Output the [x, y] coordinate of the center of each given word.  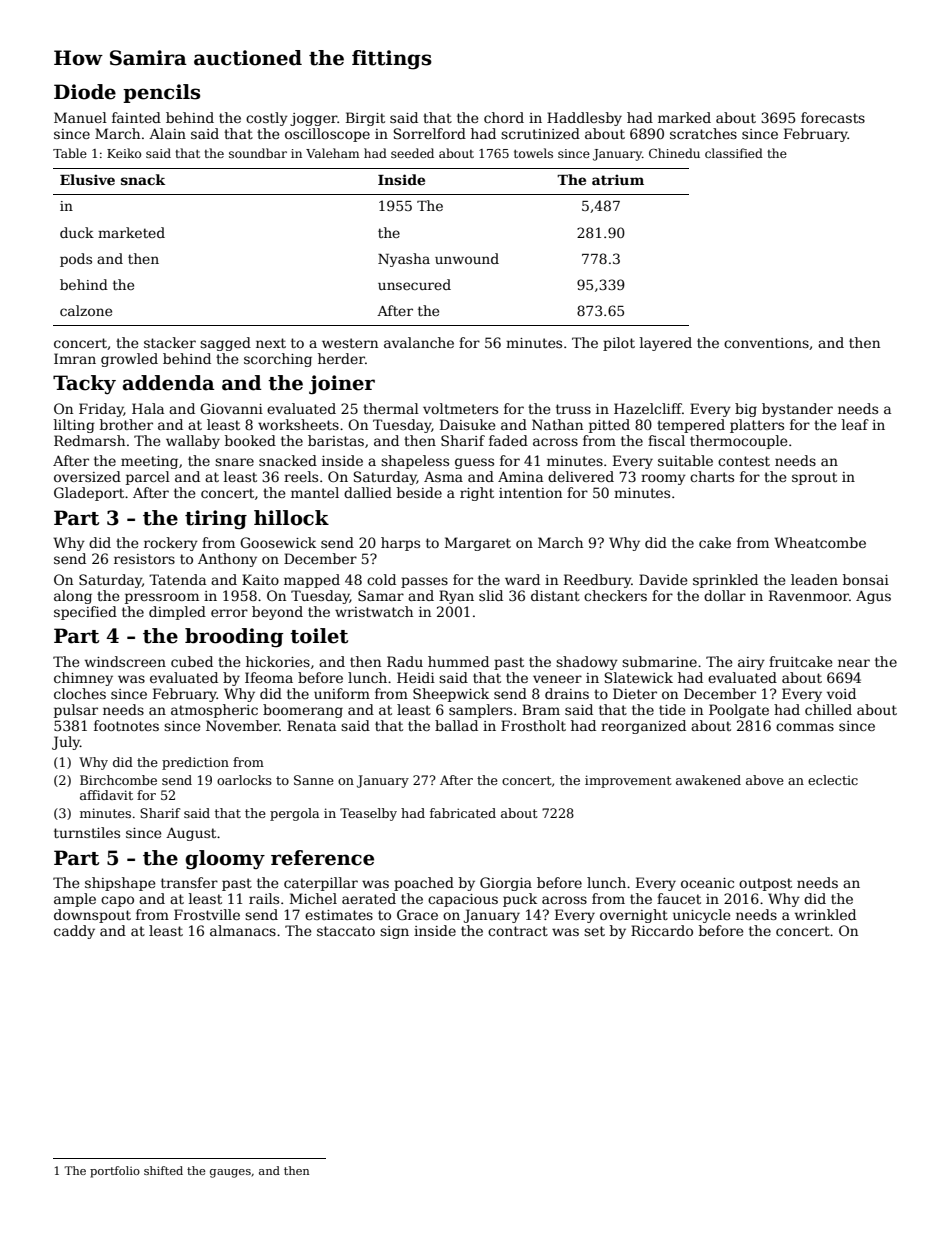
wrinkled [825, 914]
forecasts [833, 117]
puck [520, 900]
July [66, 743]
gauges [230, 1173]
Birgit [365, 119]
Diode [85, 92]
